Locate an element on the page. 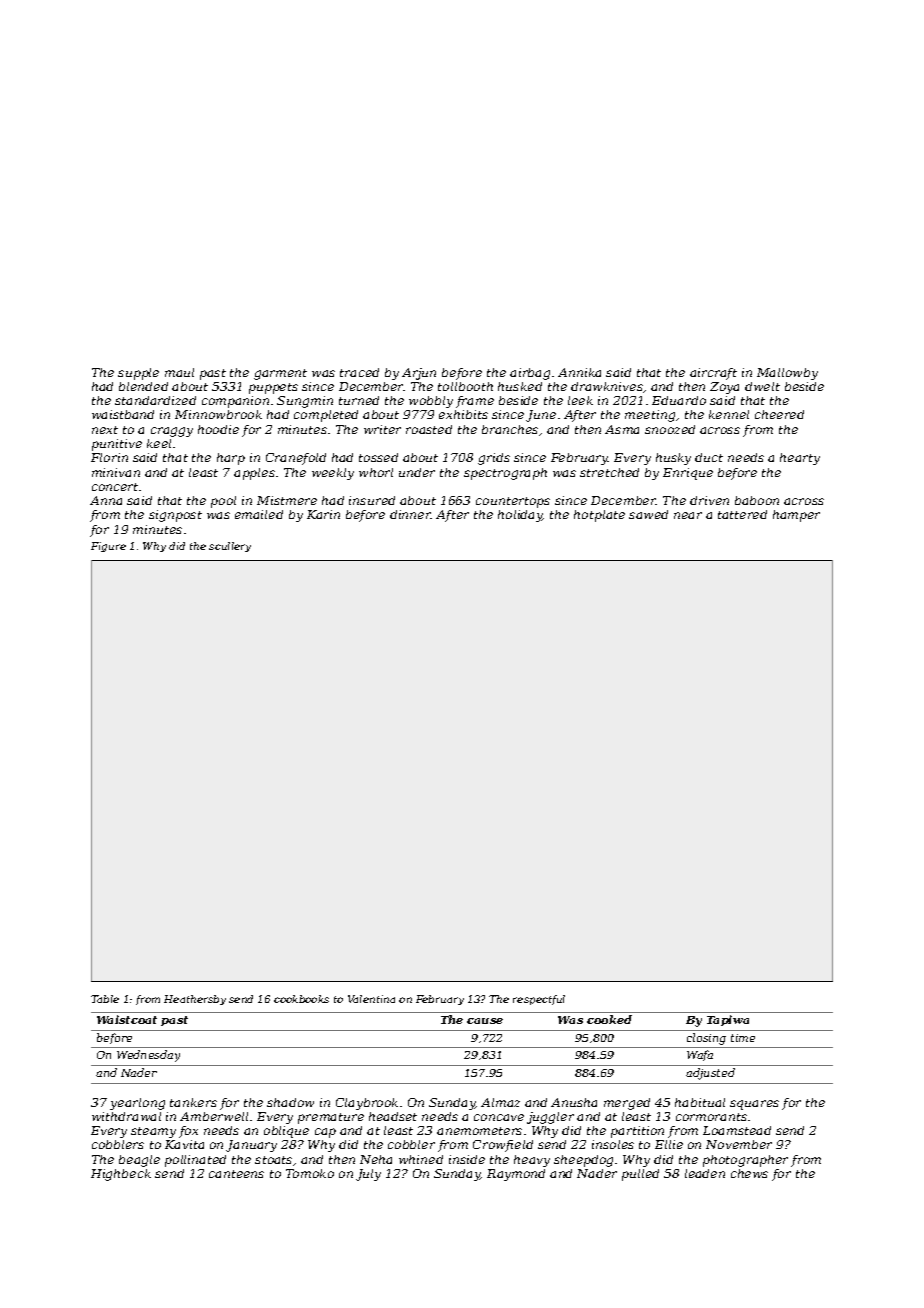 The width and height of the page is (924, 1308). dinner is located at coordinates (410, 514).
